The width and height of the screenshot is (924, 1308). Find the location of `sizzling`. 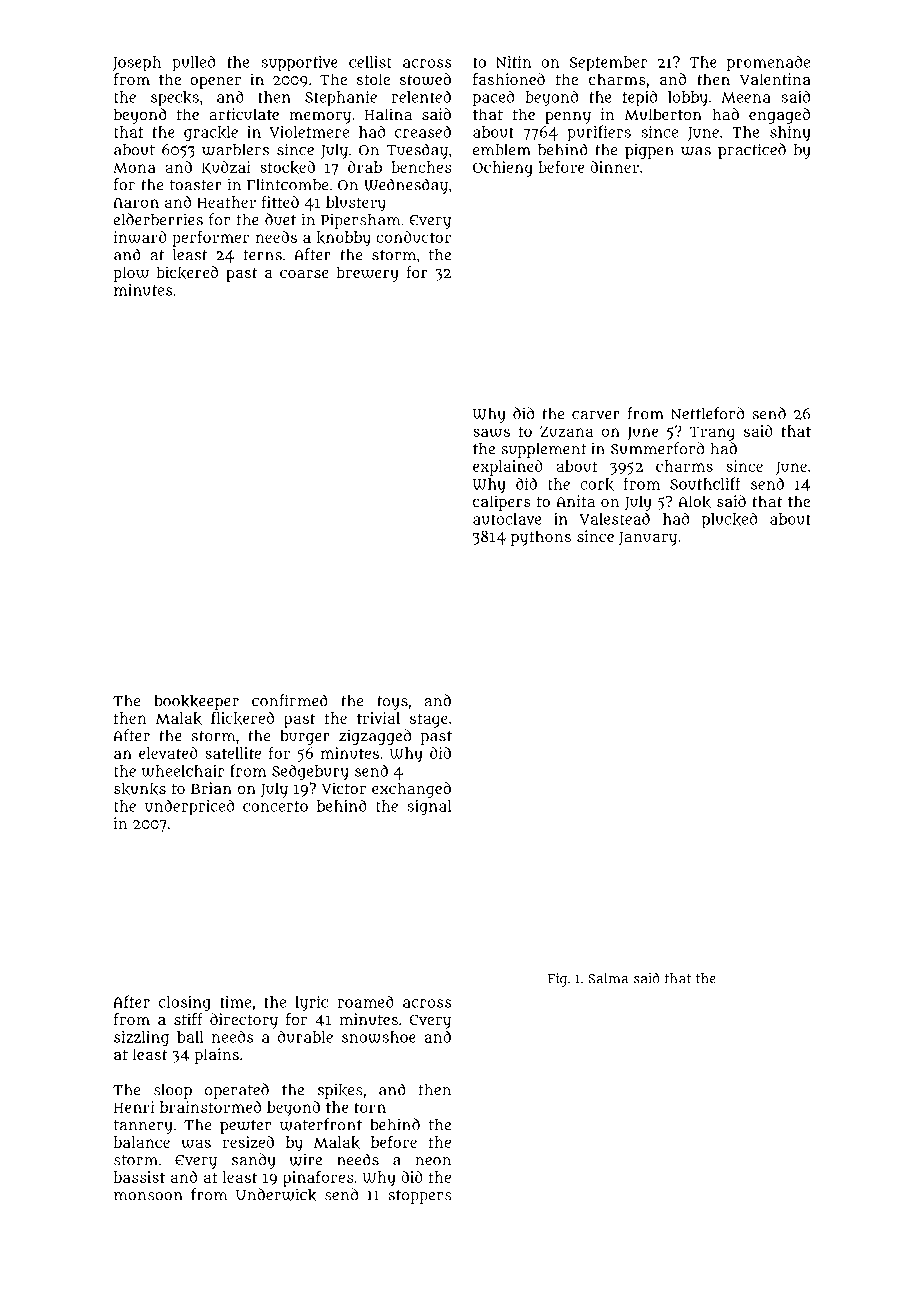

sizzling is located at coordinates (141, 1039).
